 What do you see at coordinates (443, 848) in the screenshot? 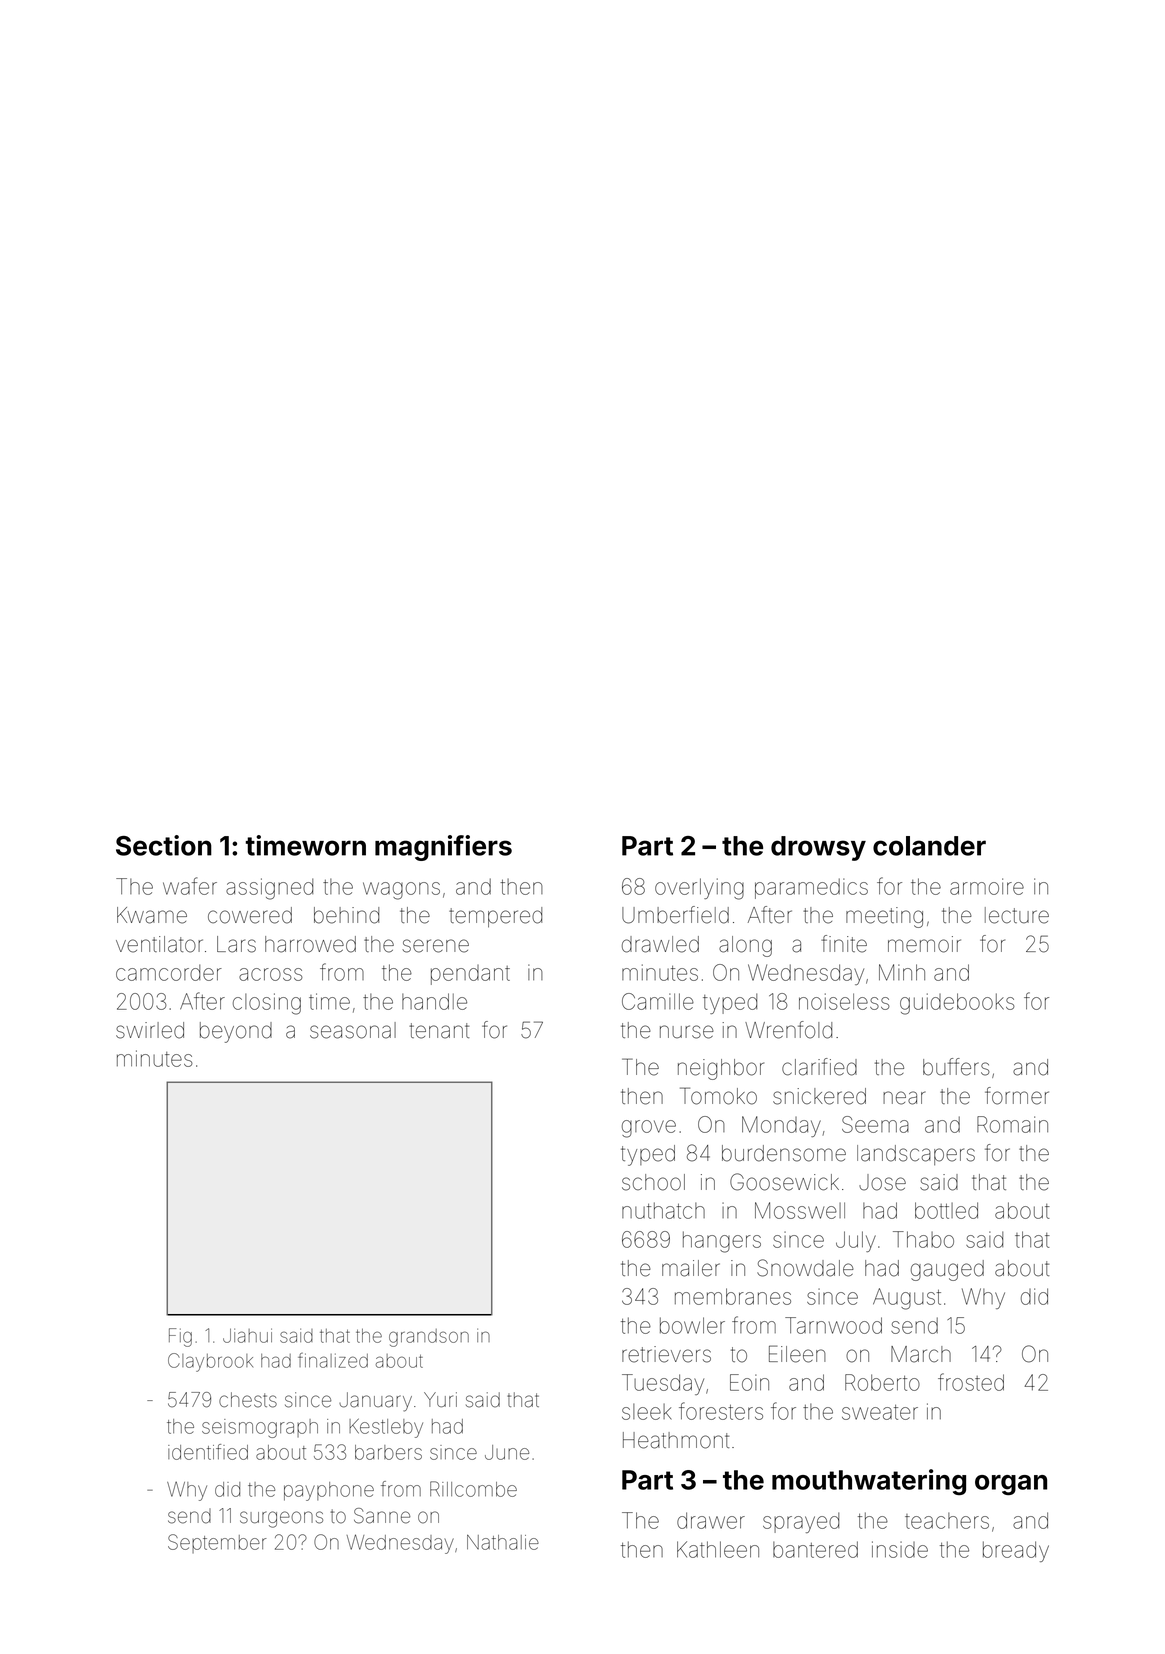
I see `magnifiers` at bounding box center [443, 848].
